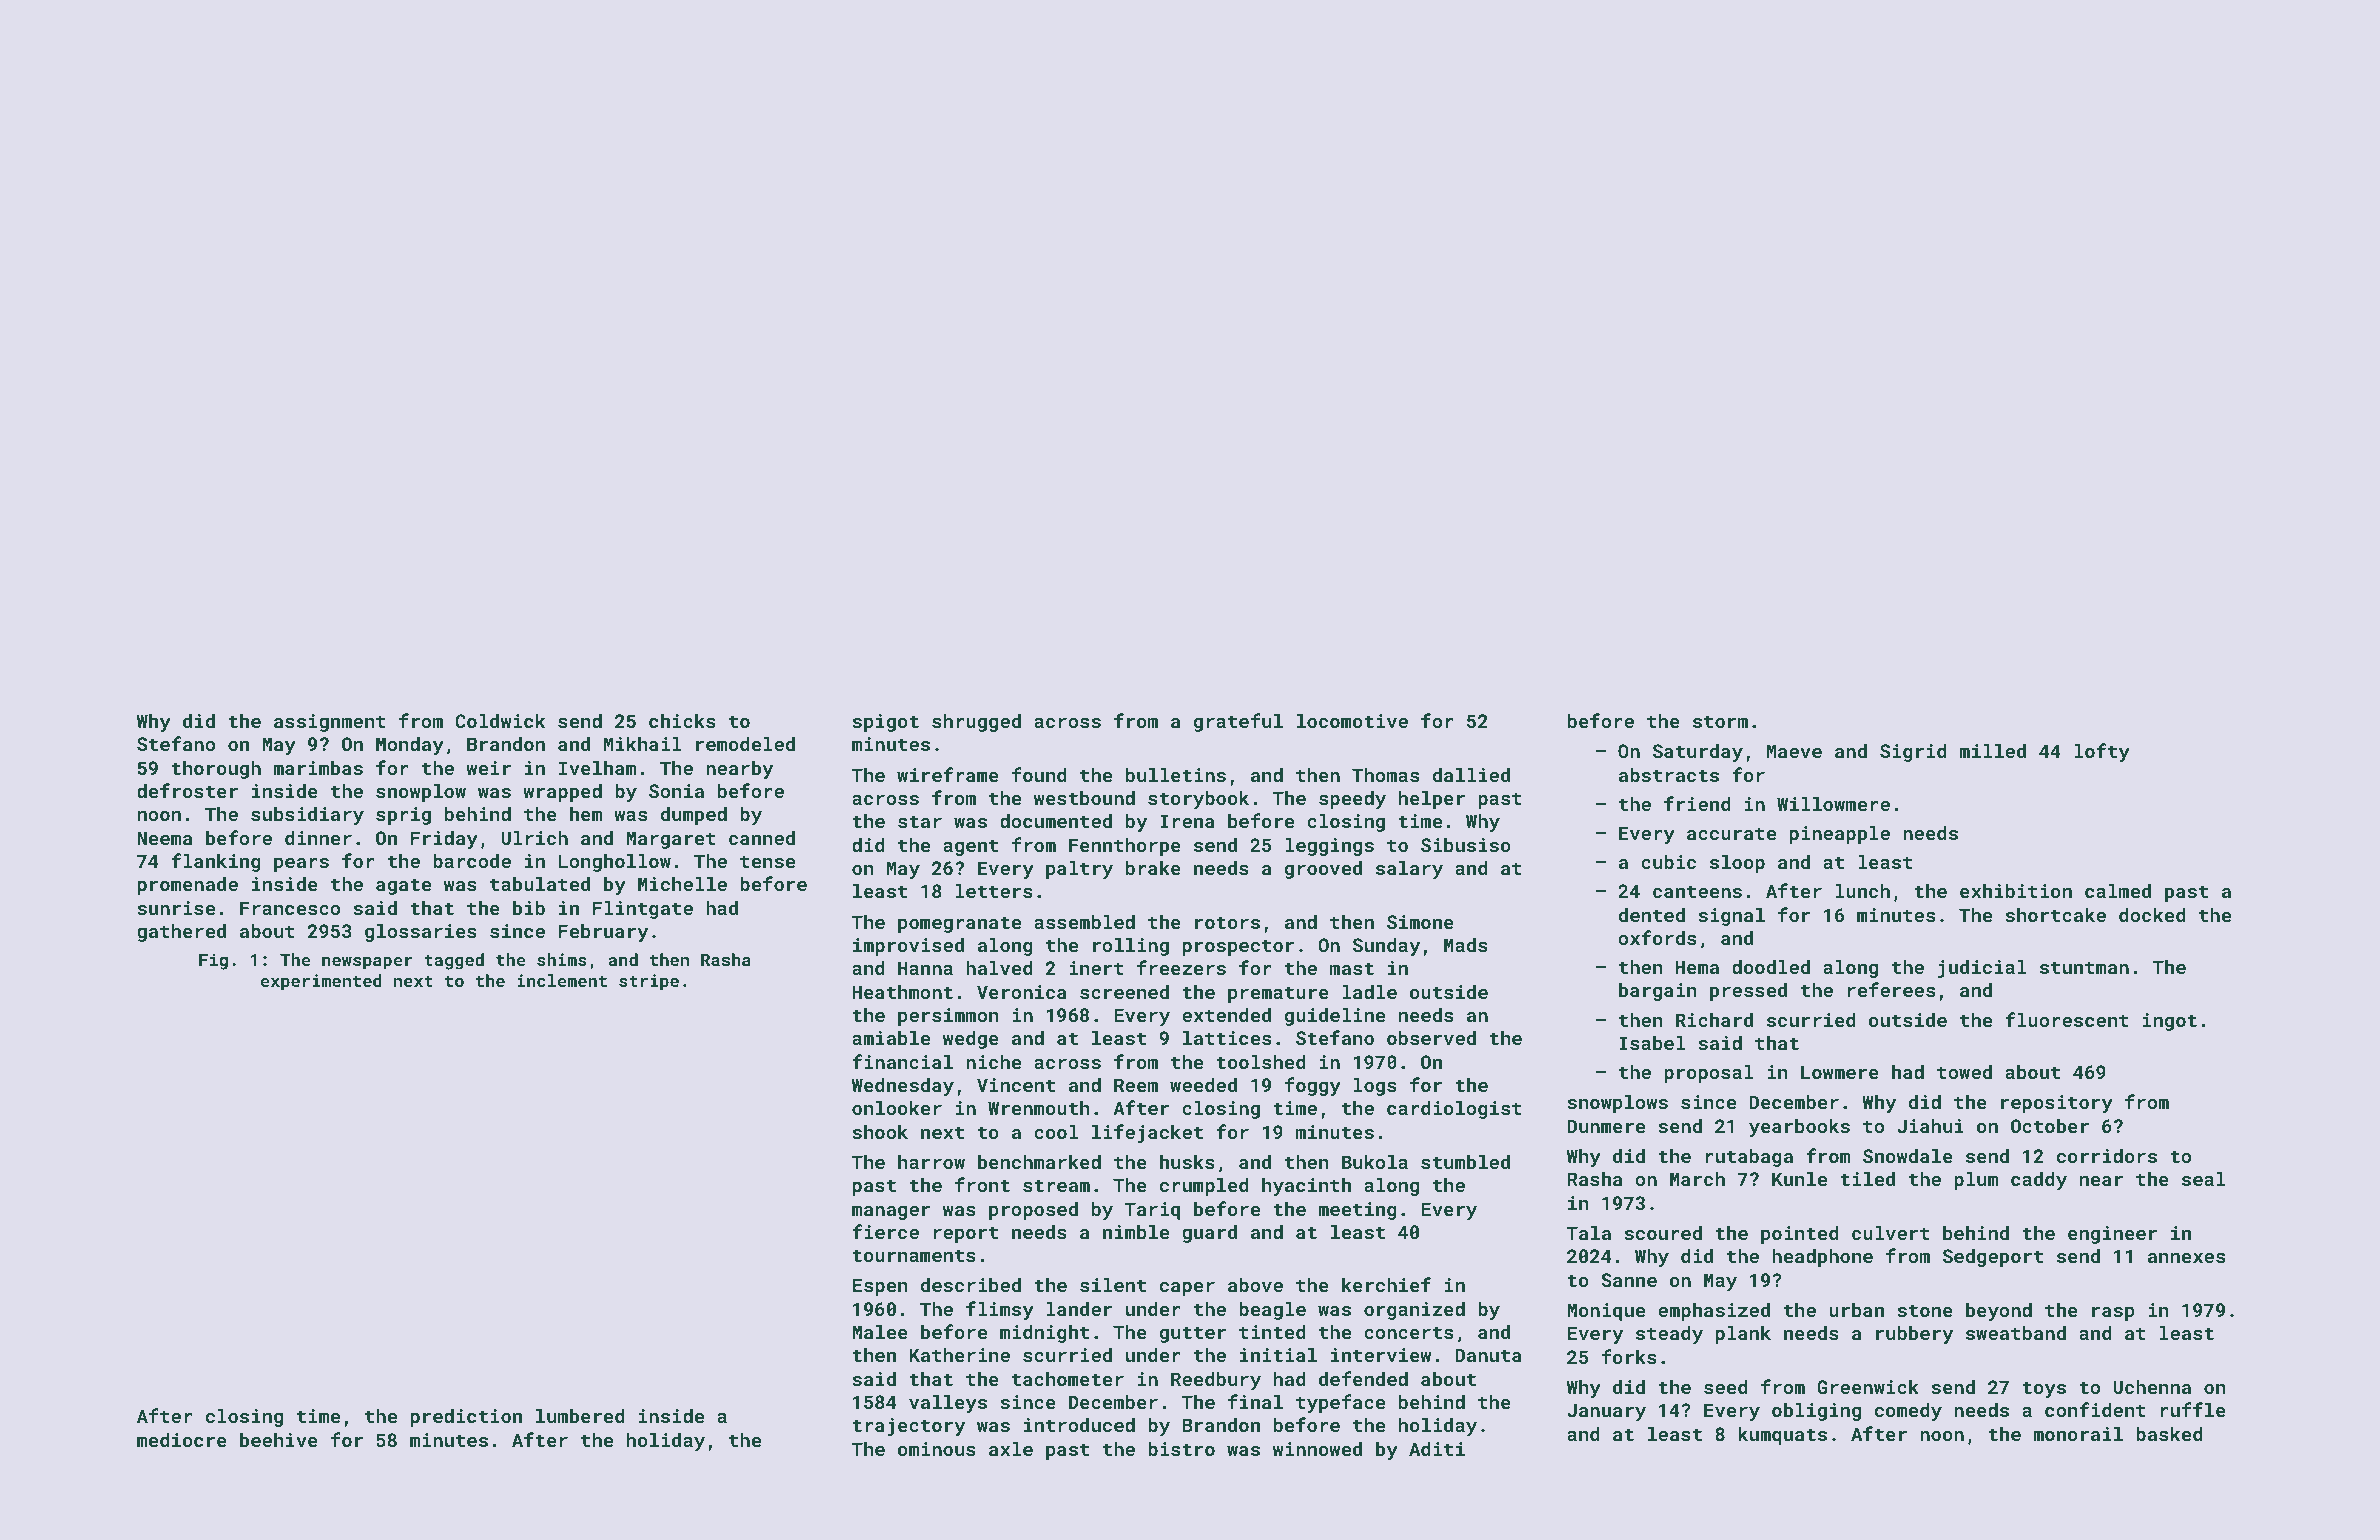 This screenshot has height=1540, width=2380. I want to click on toolshed, so click(1261, 1062).
